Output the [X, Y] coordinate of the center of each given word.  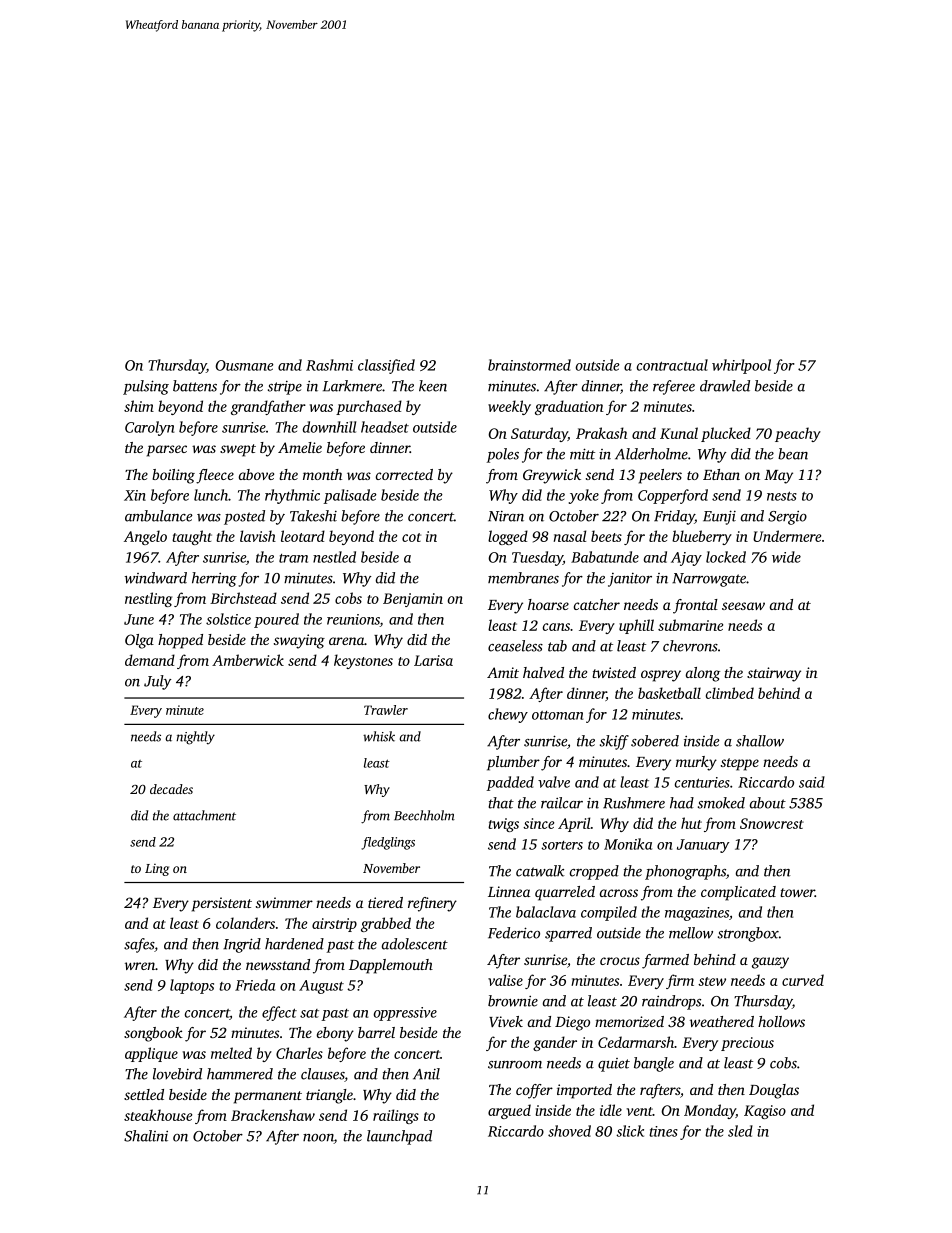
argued [509, 1111]
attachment [204, 815]
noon [318, 1139]
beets [606, 536]
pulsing [146, 387]
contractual [672, 365]
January [703, 846]
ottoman [557, 715]
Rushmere [634, 803]
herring [214, 579]
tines [663, 1131]
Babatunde [605, 557]
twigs [503, 825]
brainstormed [529, 365]
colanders [245, 923]
